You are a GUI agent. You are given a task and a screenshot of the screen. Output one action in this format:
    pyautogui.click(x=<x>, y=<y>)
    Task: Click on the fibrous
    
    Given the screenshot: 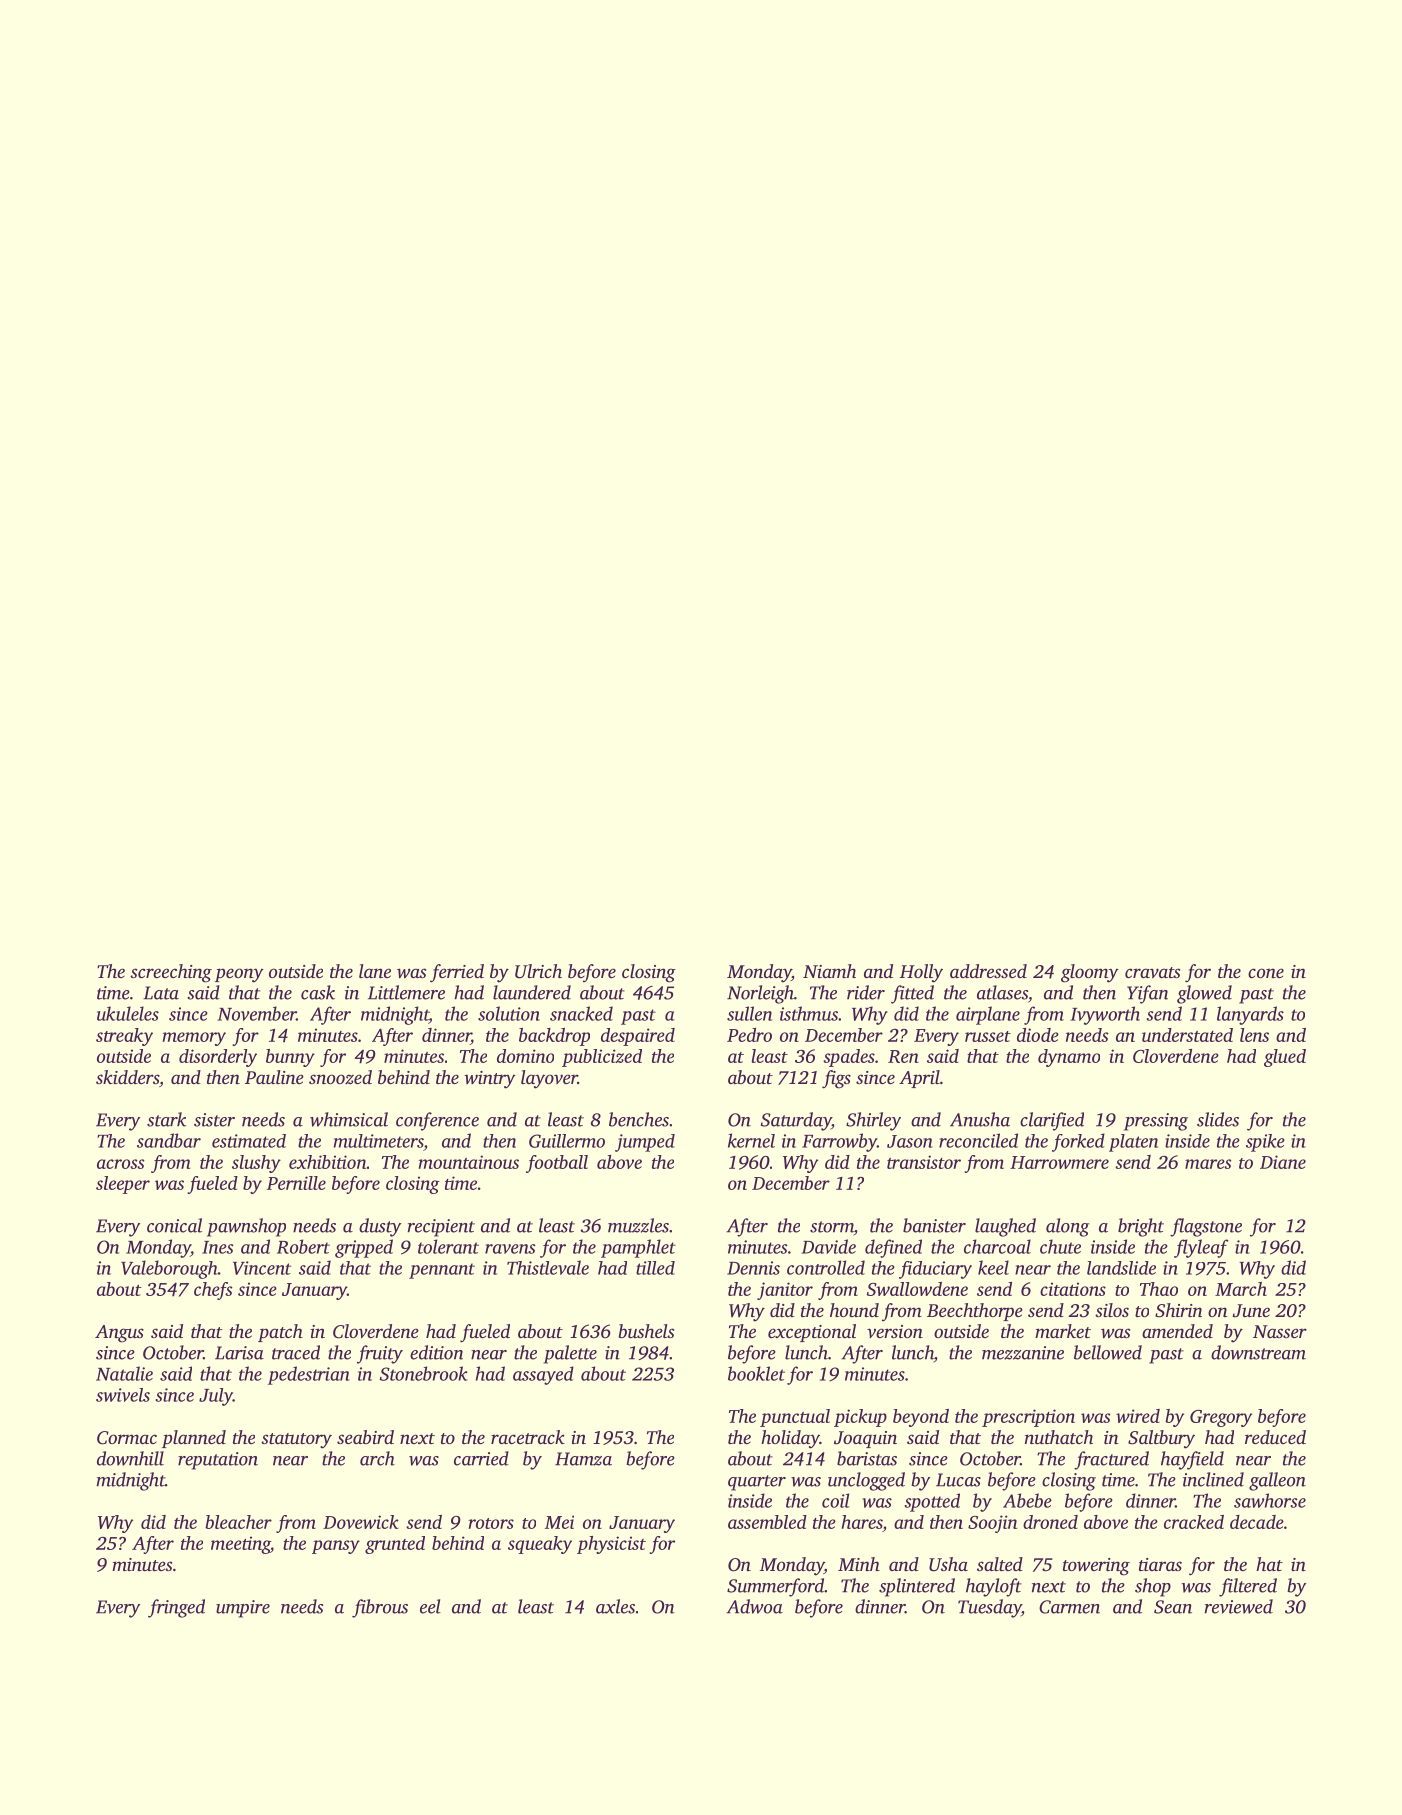 What is the action you would take?
    pyautogui.click(x=380, y=1608)
